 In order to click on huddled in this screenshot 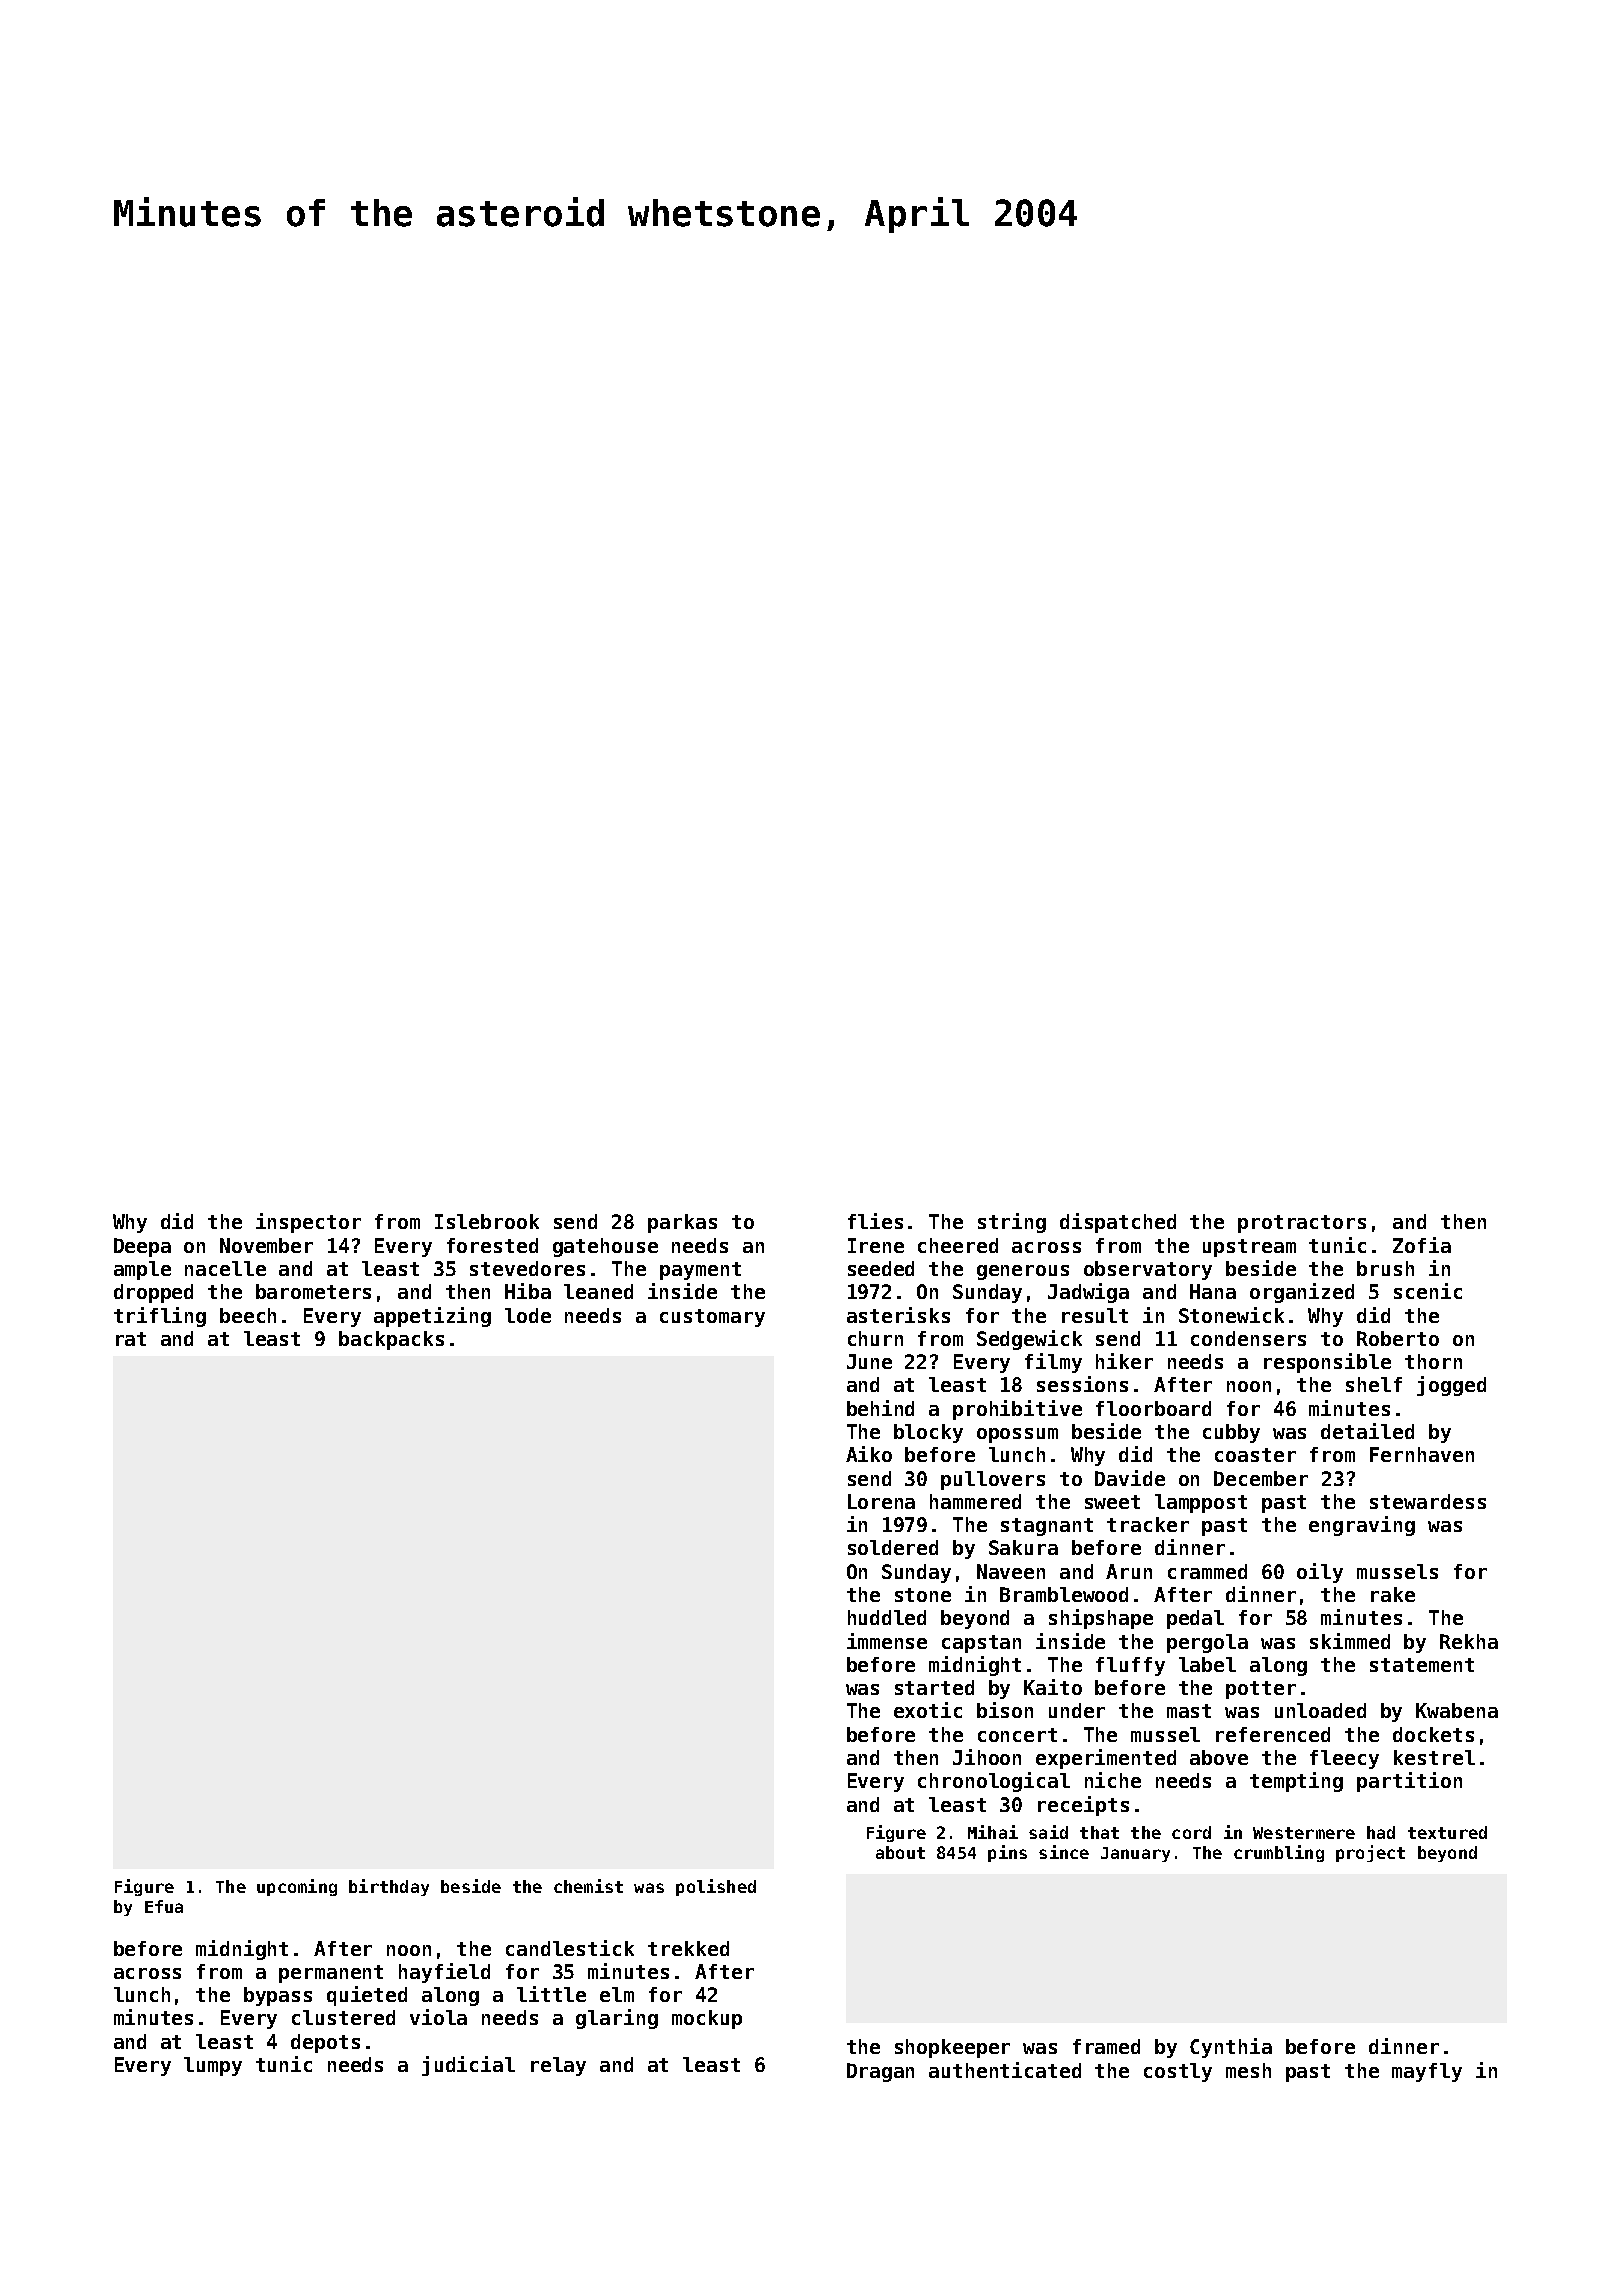, I will do `click(887, 1617)`.
